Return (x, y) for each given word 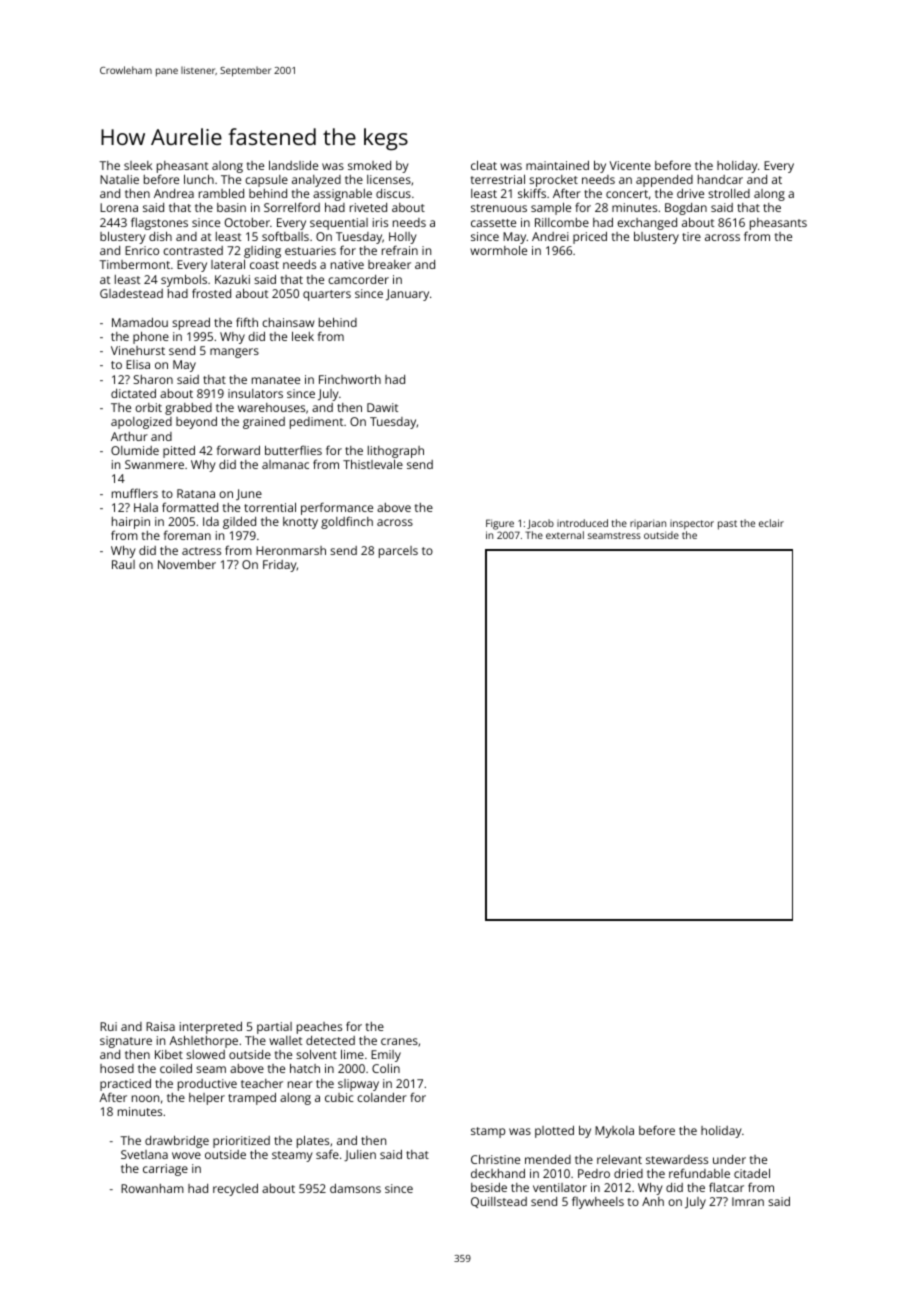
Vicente (630, 165)
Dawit (382, 407)
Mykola (614, 1132)
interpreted (211, 1028)
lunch (199, 179)
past (727, 525)
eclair (771, 523)
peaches (319, 1028)
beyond (196, 423)
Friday (280, 566)
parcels (398, 552)
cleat (484, 165)
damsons (355, 1188)
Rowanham (152, 1188)
